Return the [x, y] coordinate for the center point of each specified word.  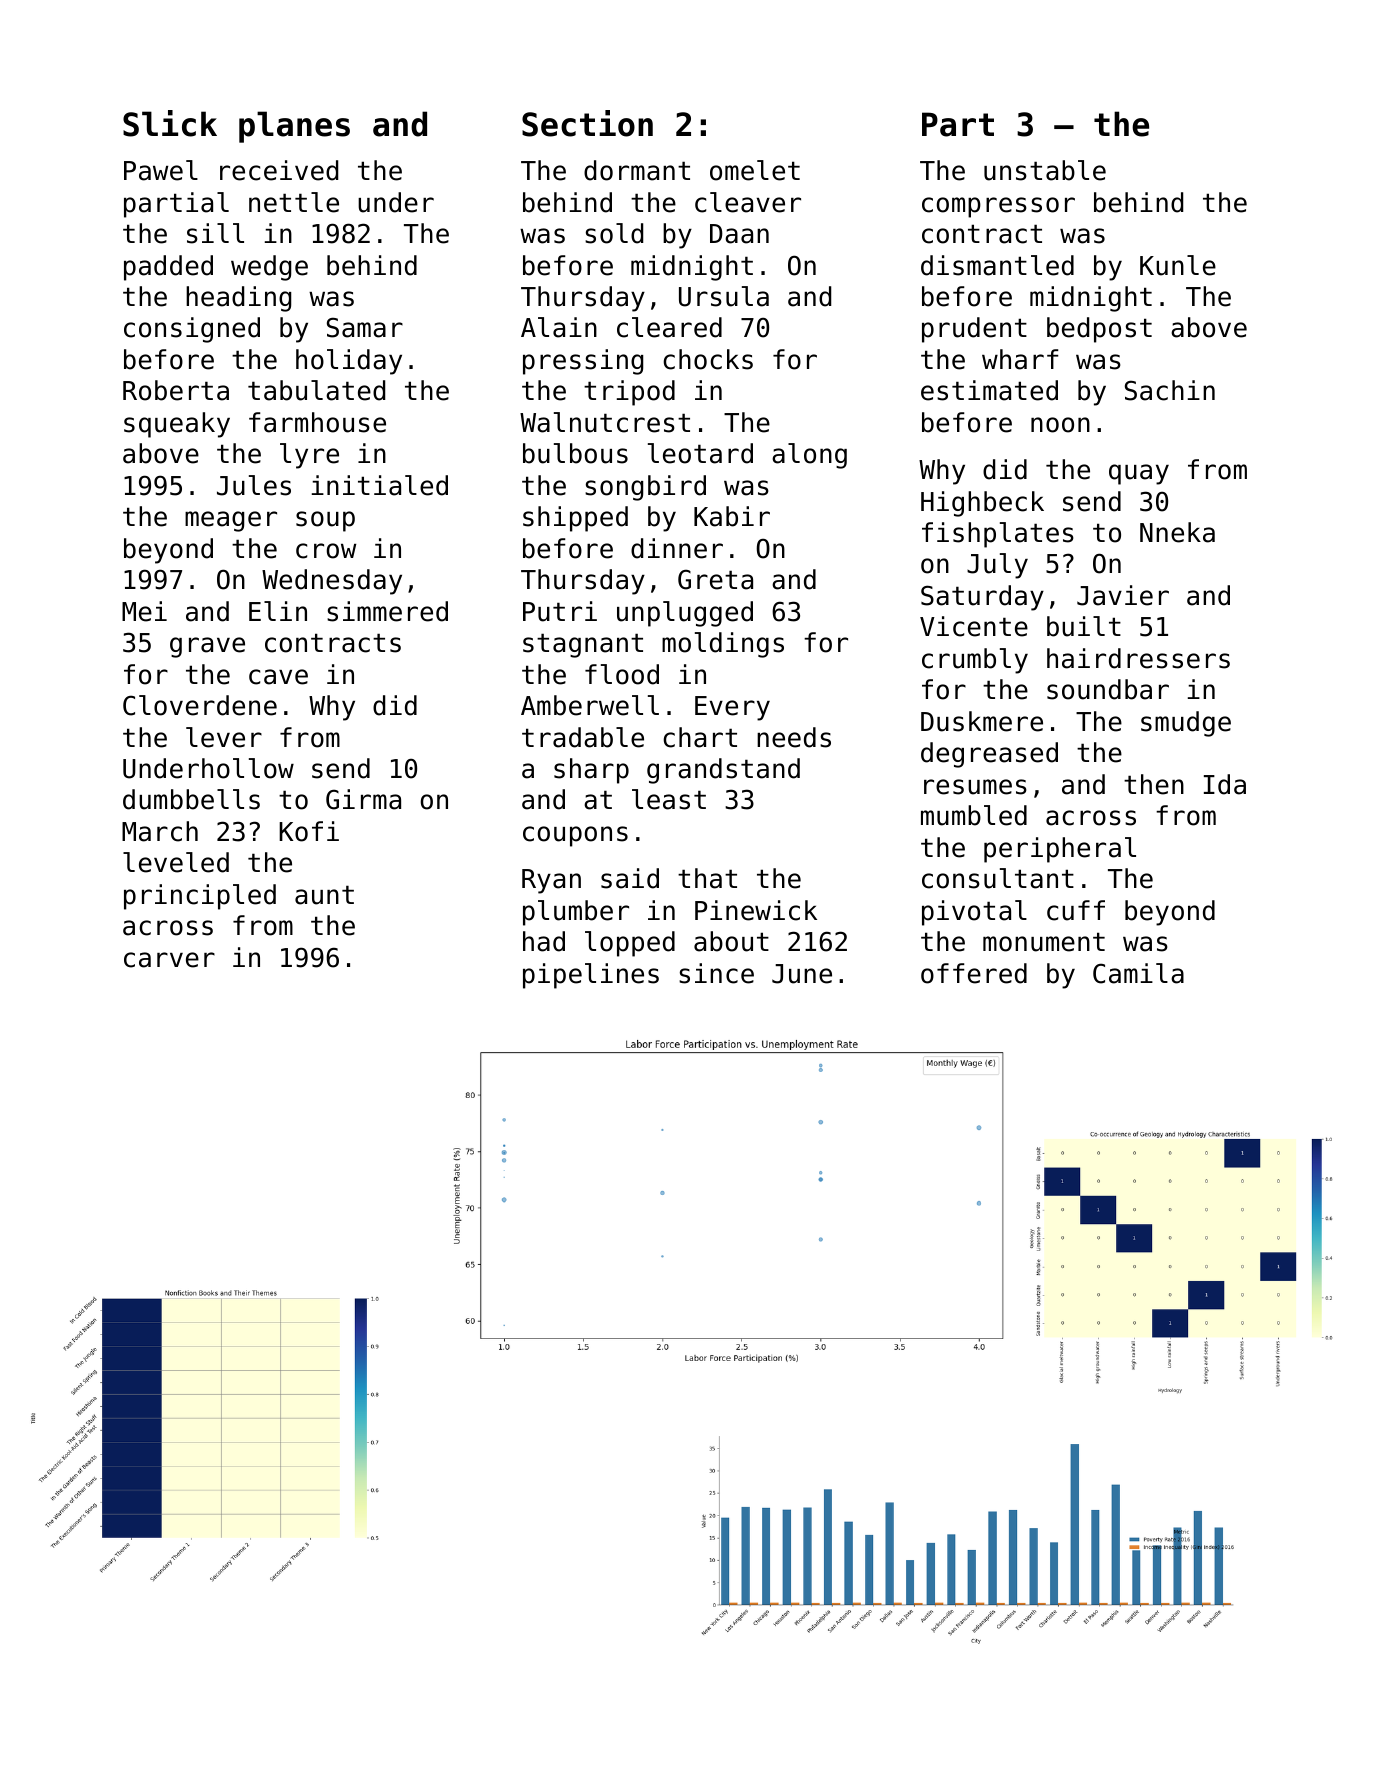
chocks [708, 359]
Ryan [551, 881]
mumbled [974, 815]
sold [614, 233]
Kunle [1178, 265]
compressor [998, 207]
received [279, 170]
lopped [630, 944]
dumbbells [191, 799]
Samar [365, 327]
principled [200, 897]
